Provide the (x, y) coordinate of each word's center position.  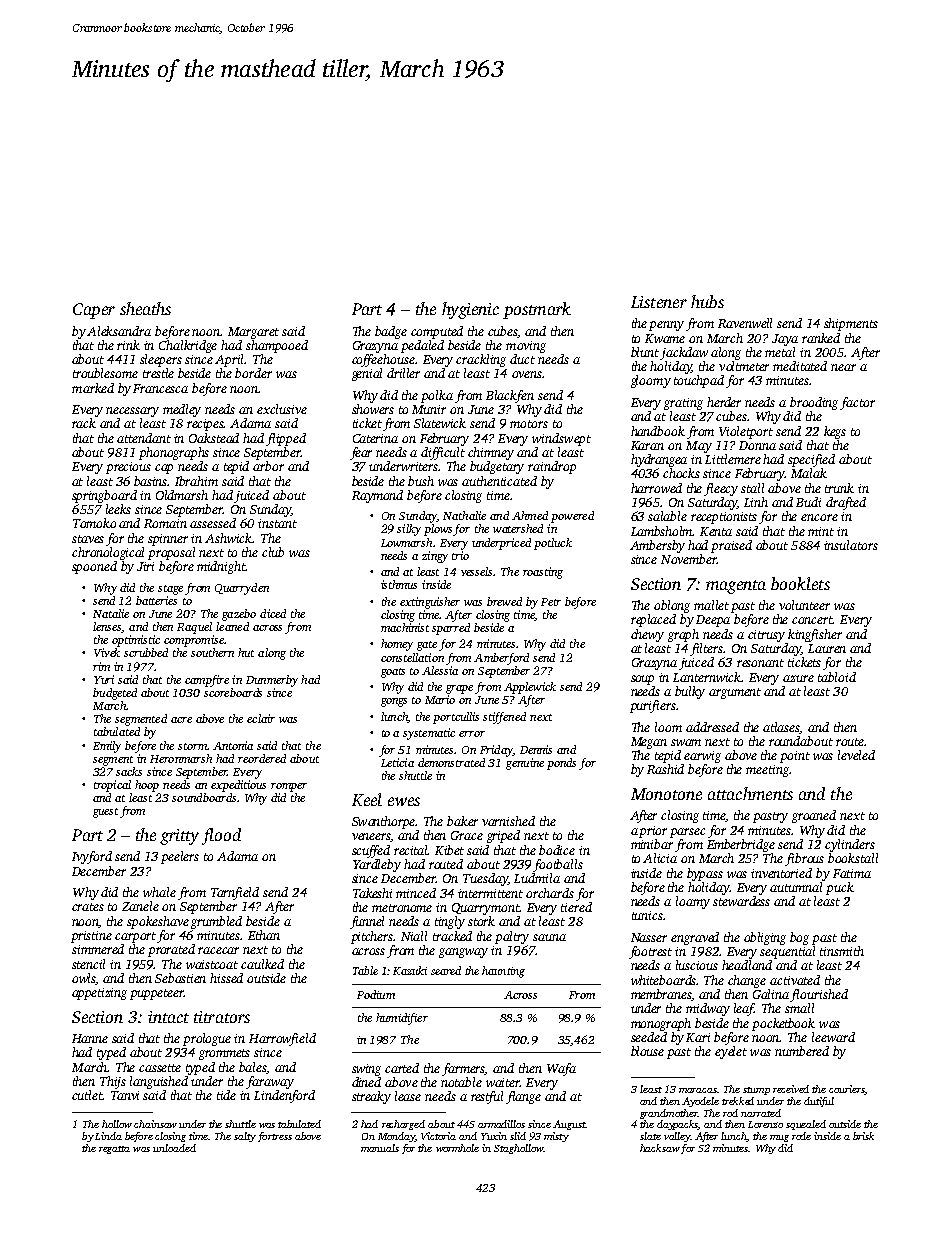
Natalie (111, 613)
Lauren (827, 648)
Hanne (90, 1038)
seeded (649, 1037)
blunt (645, 352)
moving (526, 347)
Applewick (530, 688)
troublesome (105, 373)
